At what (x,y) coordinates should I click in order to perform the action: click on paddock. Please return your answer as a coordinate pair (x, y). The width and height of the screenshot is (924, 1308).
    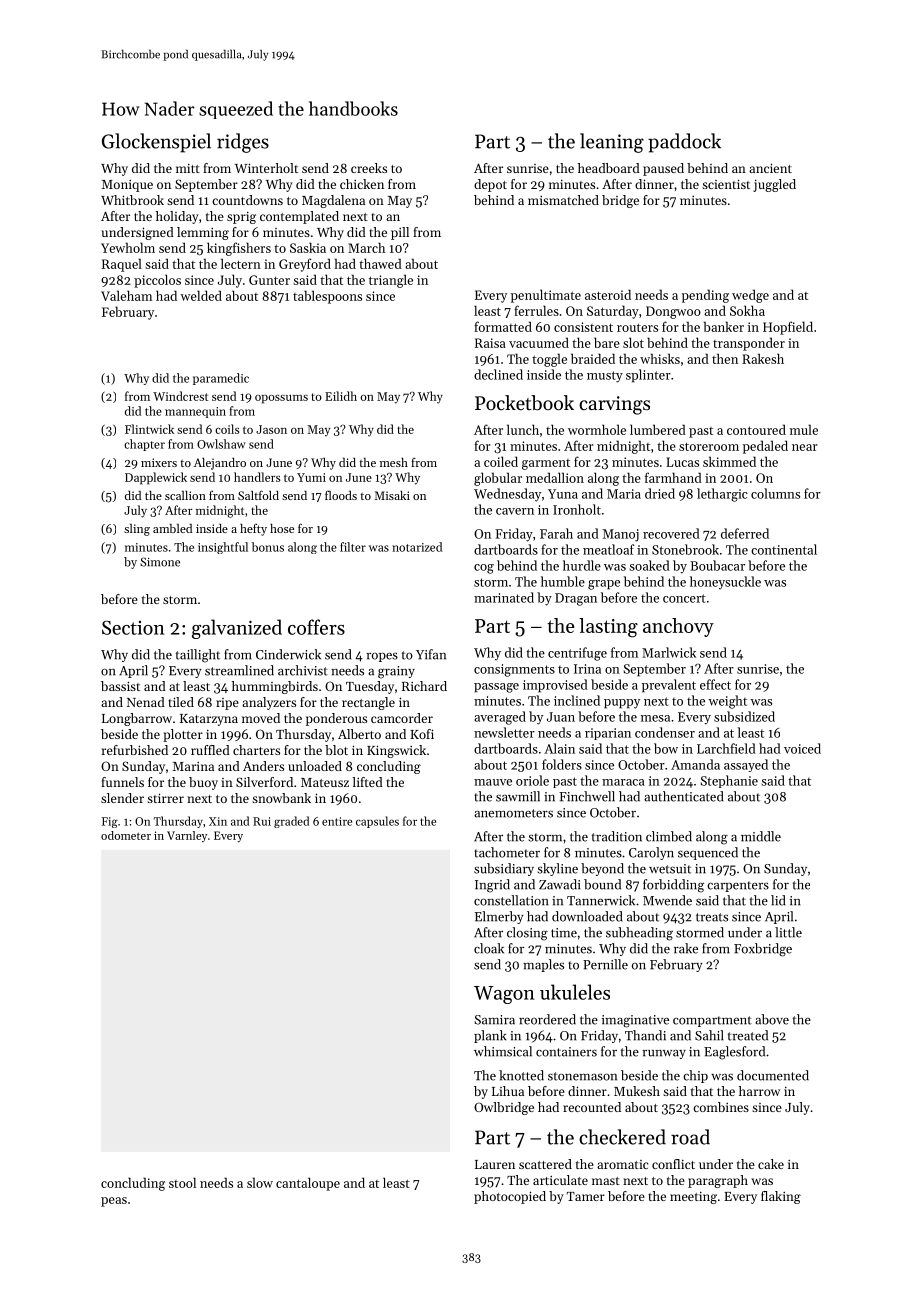
    Looking at the image, I should click on (684, 143).
